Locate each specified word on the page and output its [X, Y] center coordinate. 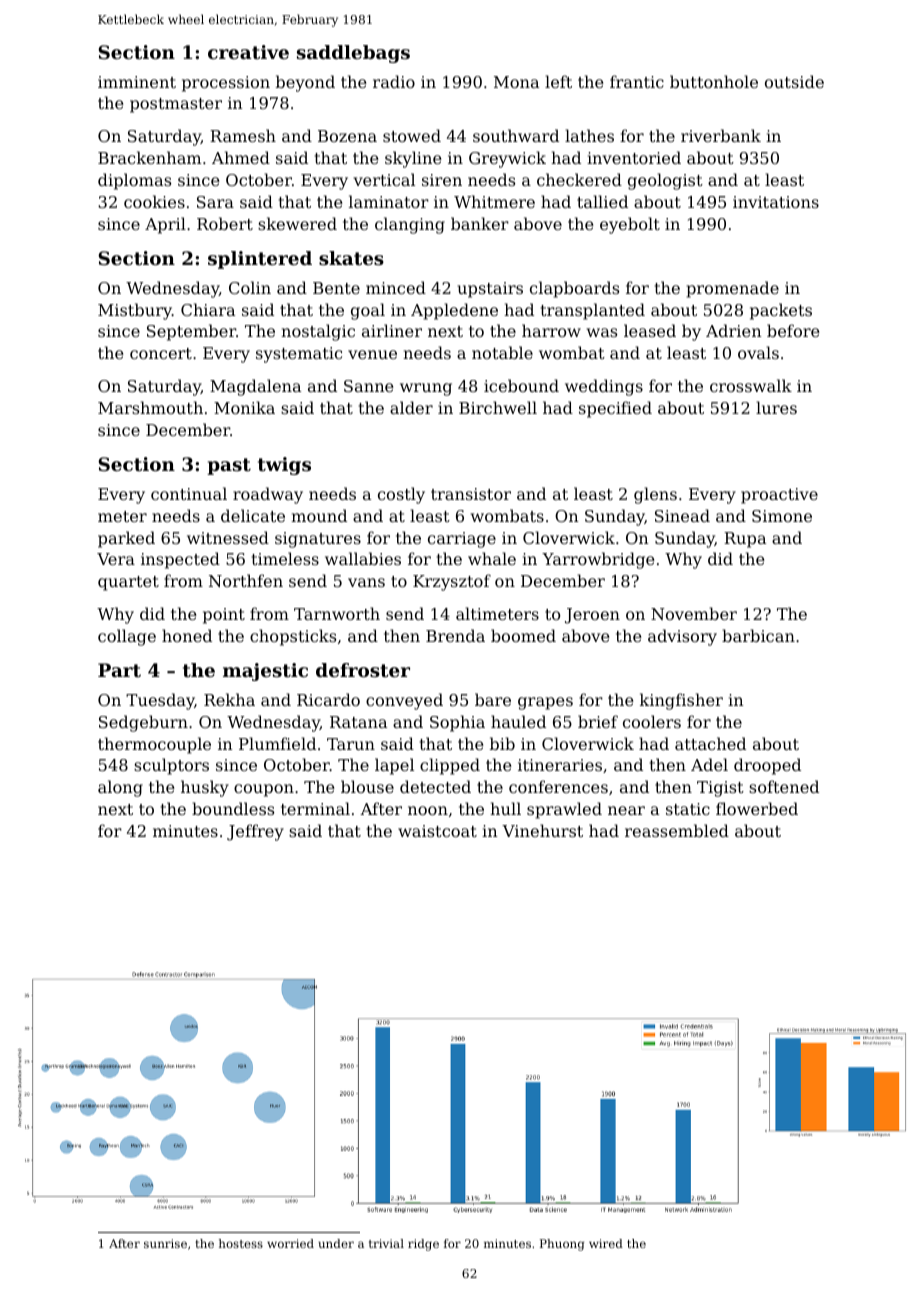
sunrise [165, 1243]
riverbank [721, 135]
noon [428, 810]
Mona [516, 82]
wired [606, 1243]
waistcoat [437, 831]
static [688, 809]
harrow [551, 330]
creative [248, 52]
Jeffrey [255, 832]
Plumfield [277, 743]
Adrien [734, 330]
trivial [386, 1243]
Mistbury [135, 311]
